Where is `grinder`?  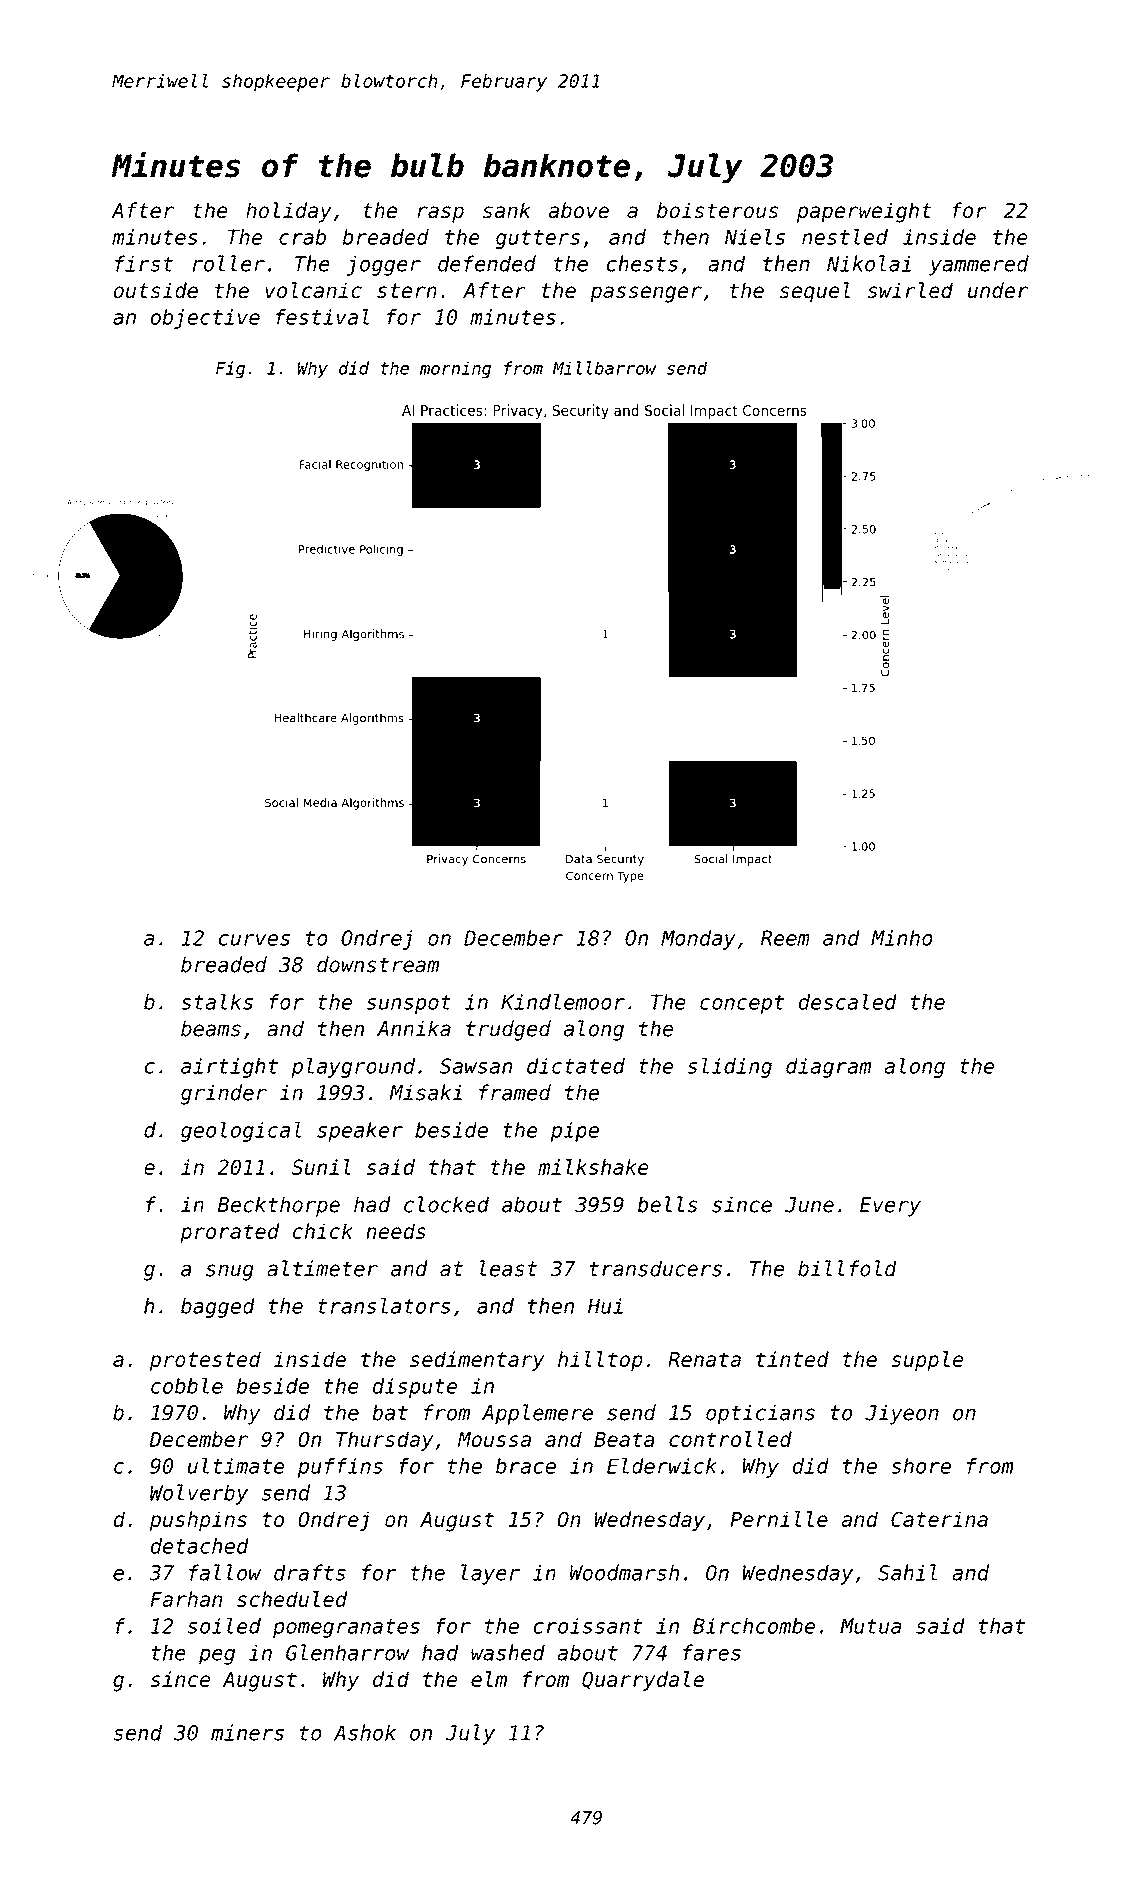
grinder is located at coordinates (224, 1094).
